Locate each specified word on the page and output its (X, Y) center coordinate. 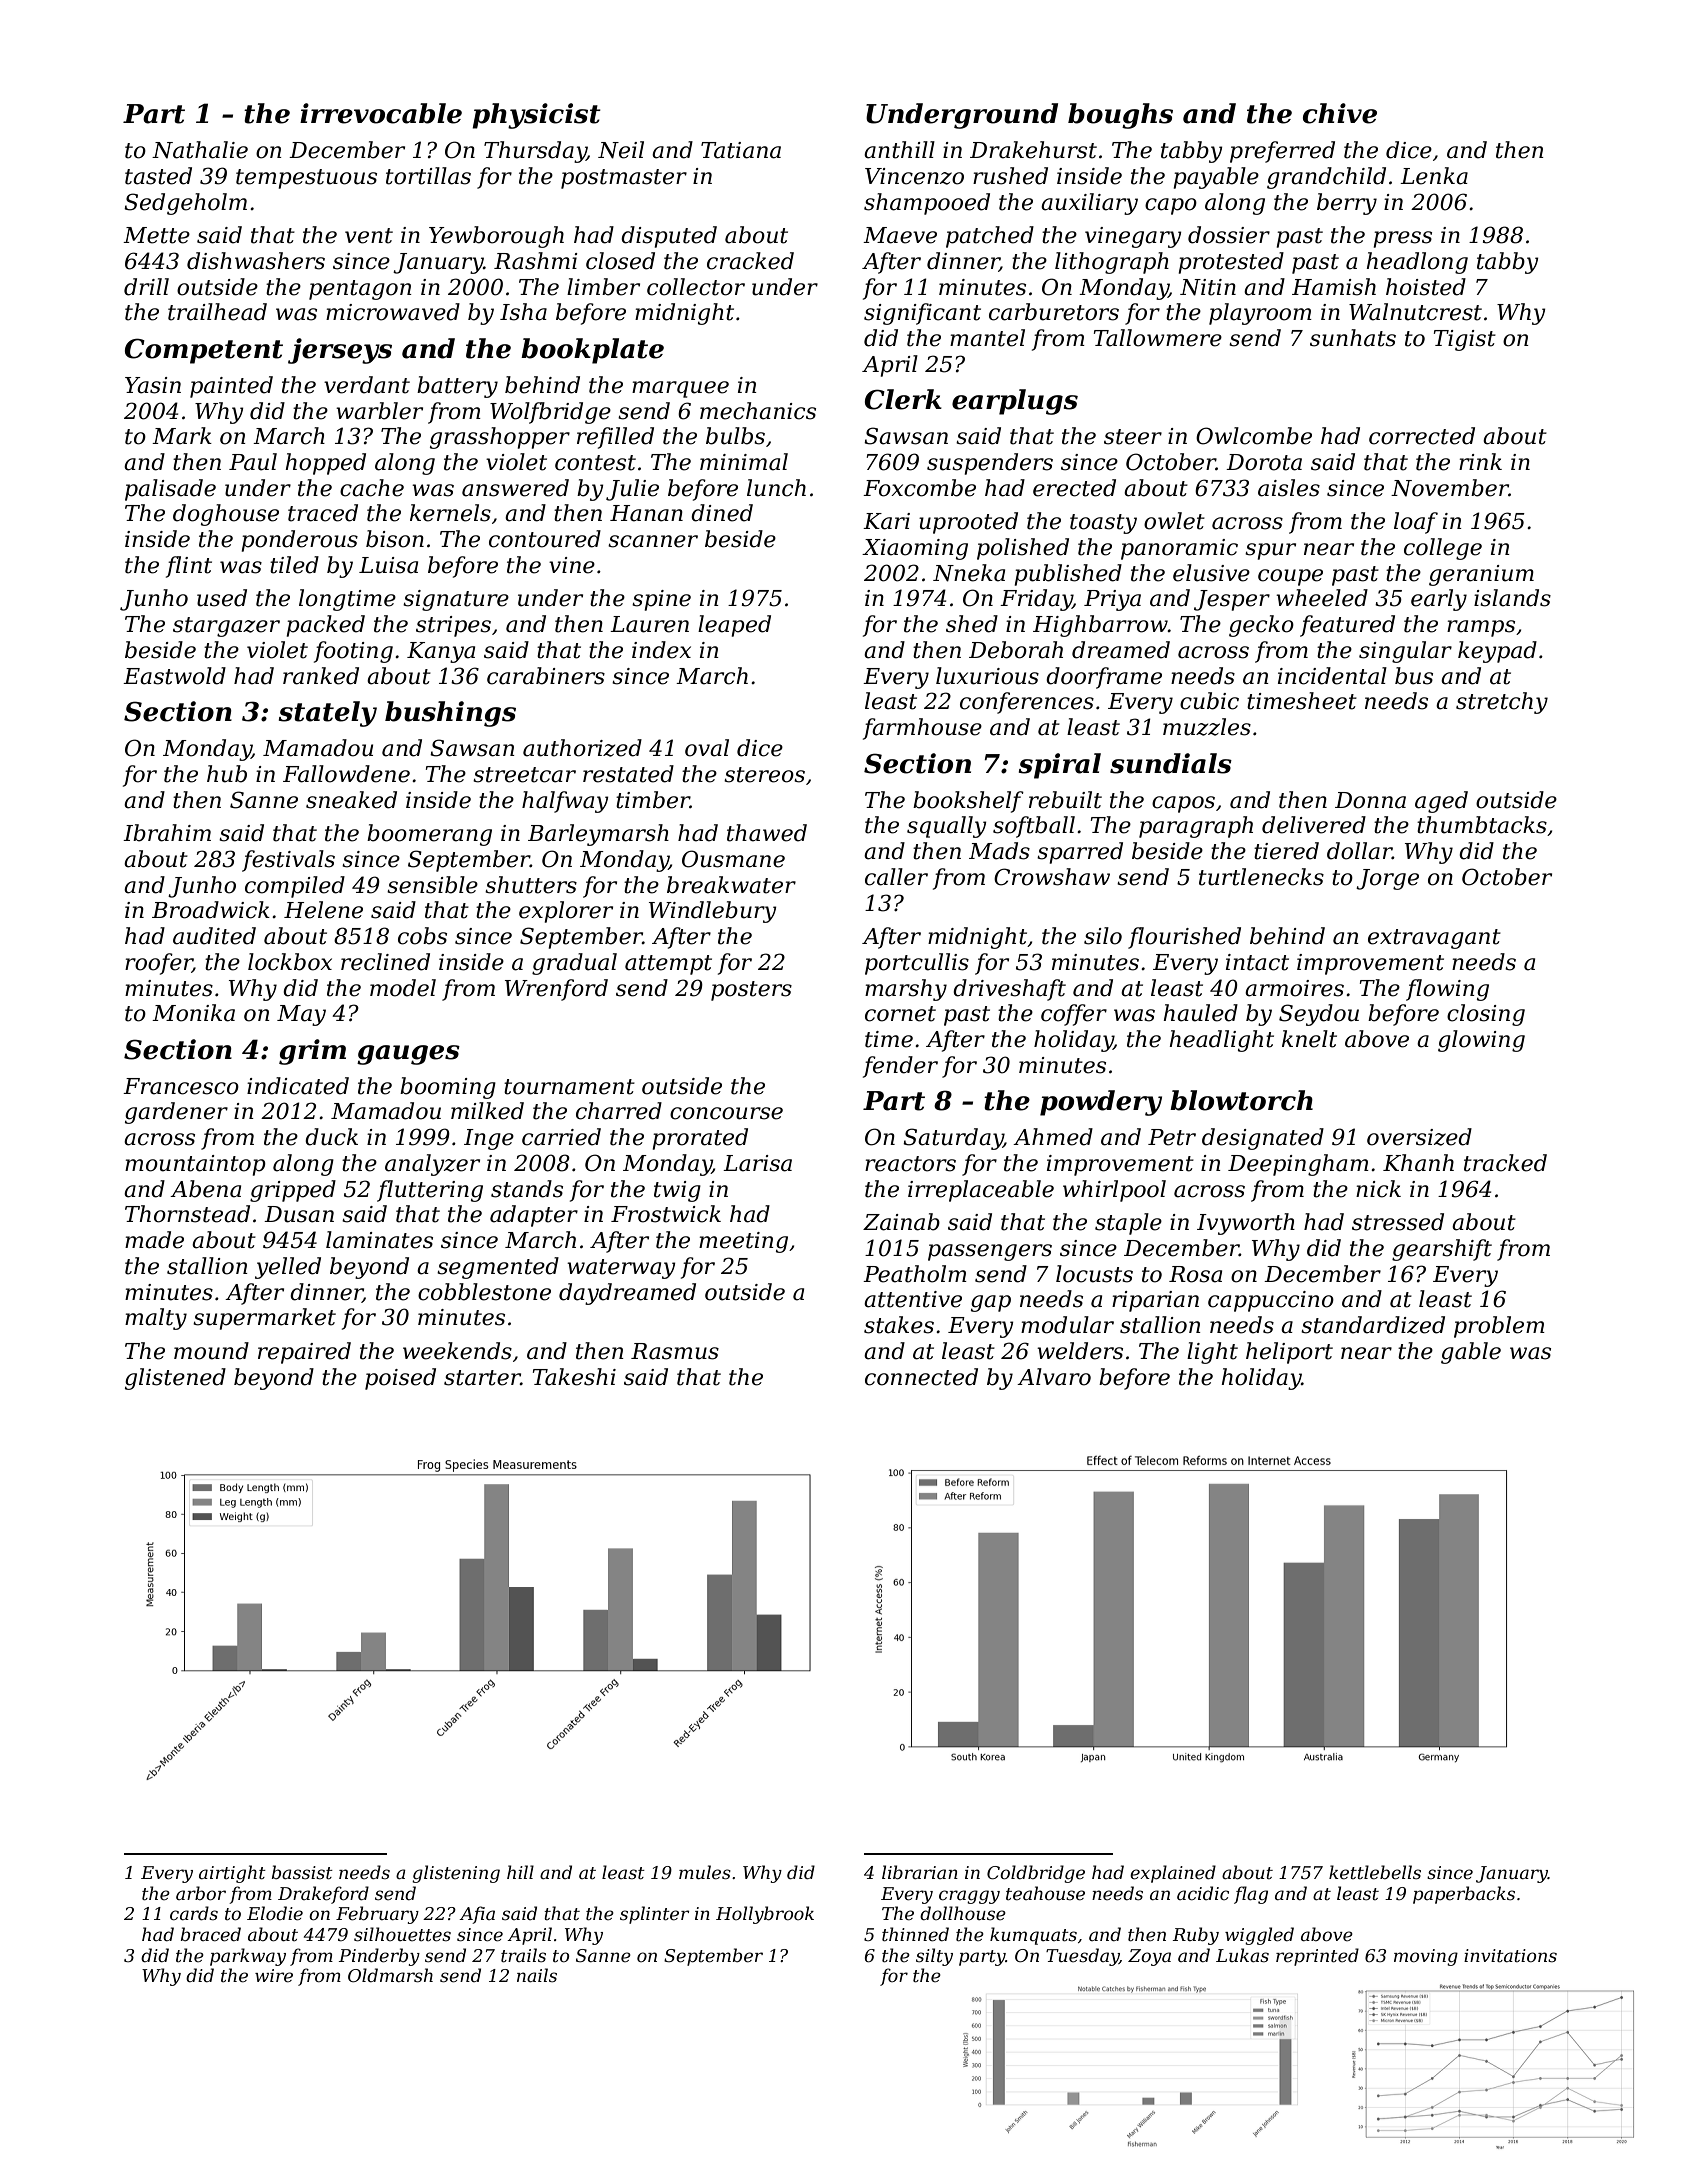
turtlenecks (1261, 877)
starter (482, 1378)
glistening (456, 1874)
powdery (1101, 1103)
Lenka (1434, 176)
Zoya (1149, 1957)
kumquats (1033, 1936)
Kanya (441, 652)
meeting (743, 1242)
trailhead (217, 312)
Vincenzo (914, 176)
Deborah (1016, 650)
